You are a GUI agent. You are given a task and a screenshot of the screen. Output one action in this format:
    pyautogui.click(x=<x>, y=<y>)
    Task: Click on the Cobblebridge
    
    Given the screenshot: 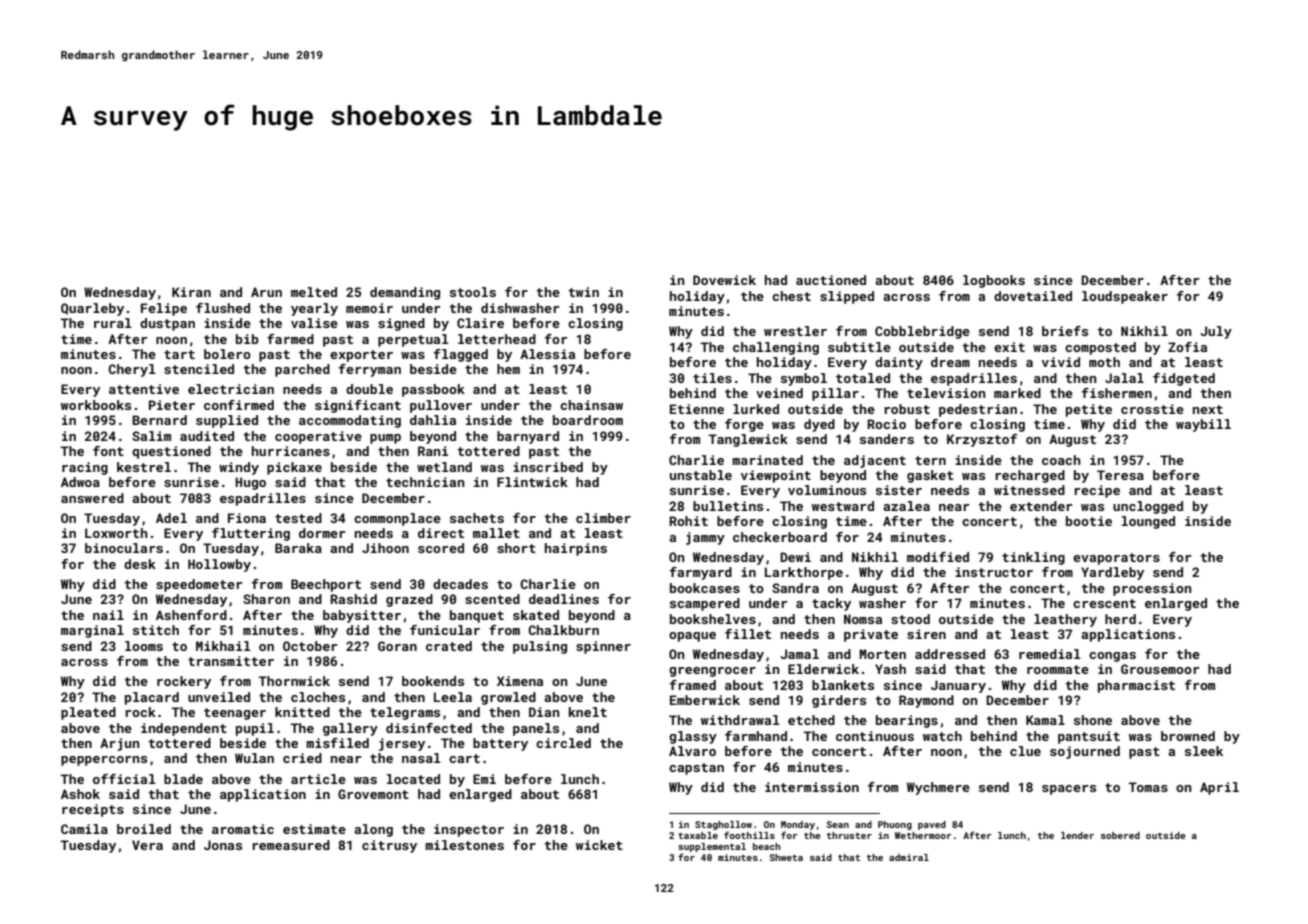 What is the action you would take?
    pyautogui.click(x=922, y=332)
